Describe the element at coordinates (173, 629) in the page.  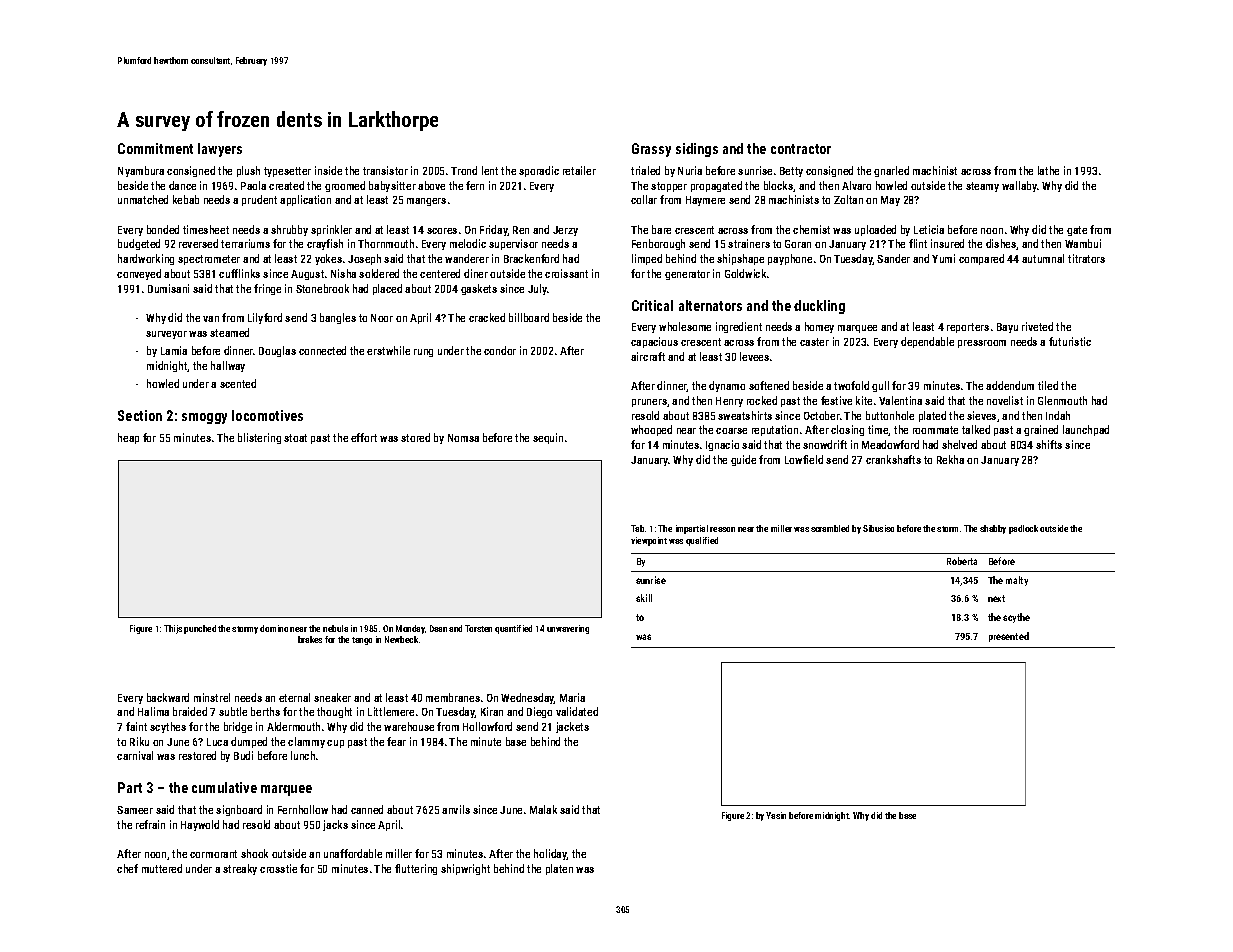
I see `Thijs` at that location.
